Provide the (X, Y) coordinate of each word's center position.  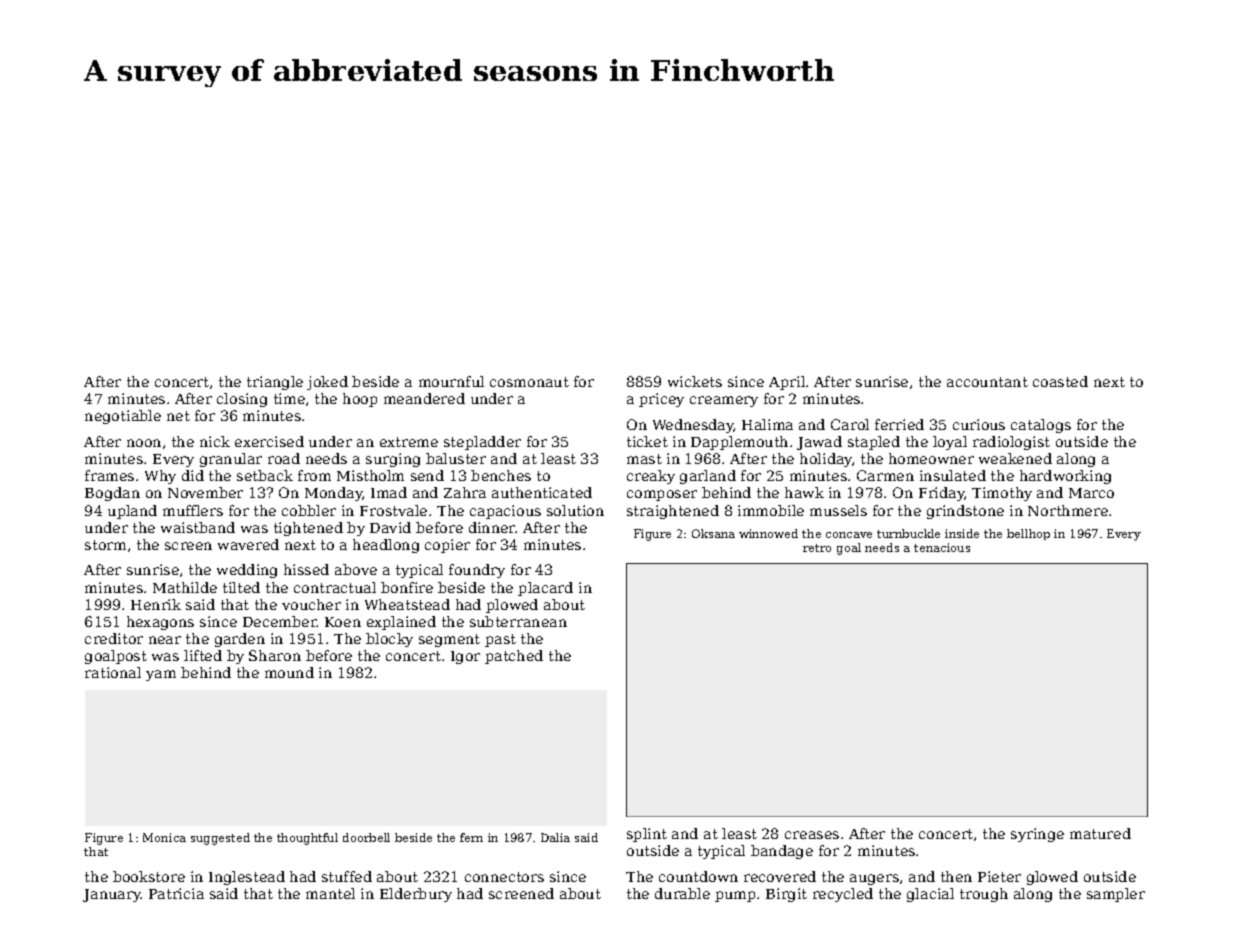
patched (514, 657)
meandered (424, 398)
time (289, 398)
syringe (1037, 835)
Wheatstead (407, 604)
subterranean (518, 621)
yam (161, 675)
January (112, 895)
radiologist (1011, 443)
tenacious (942, 547)
